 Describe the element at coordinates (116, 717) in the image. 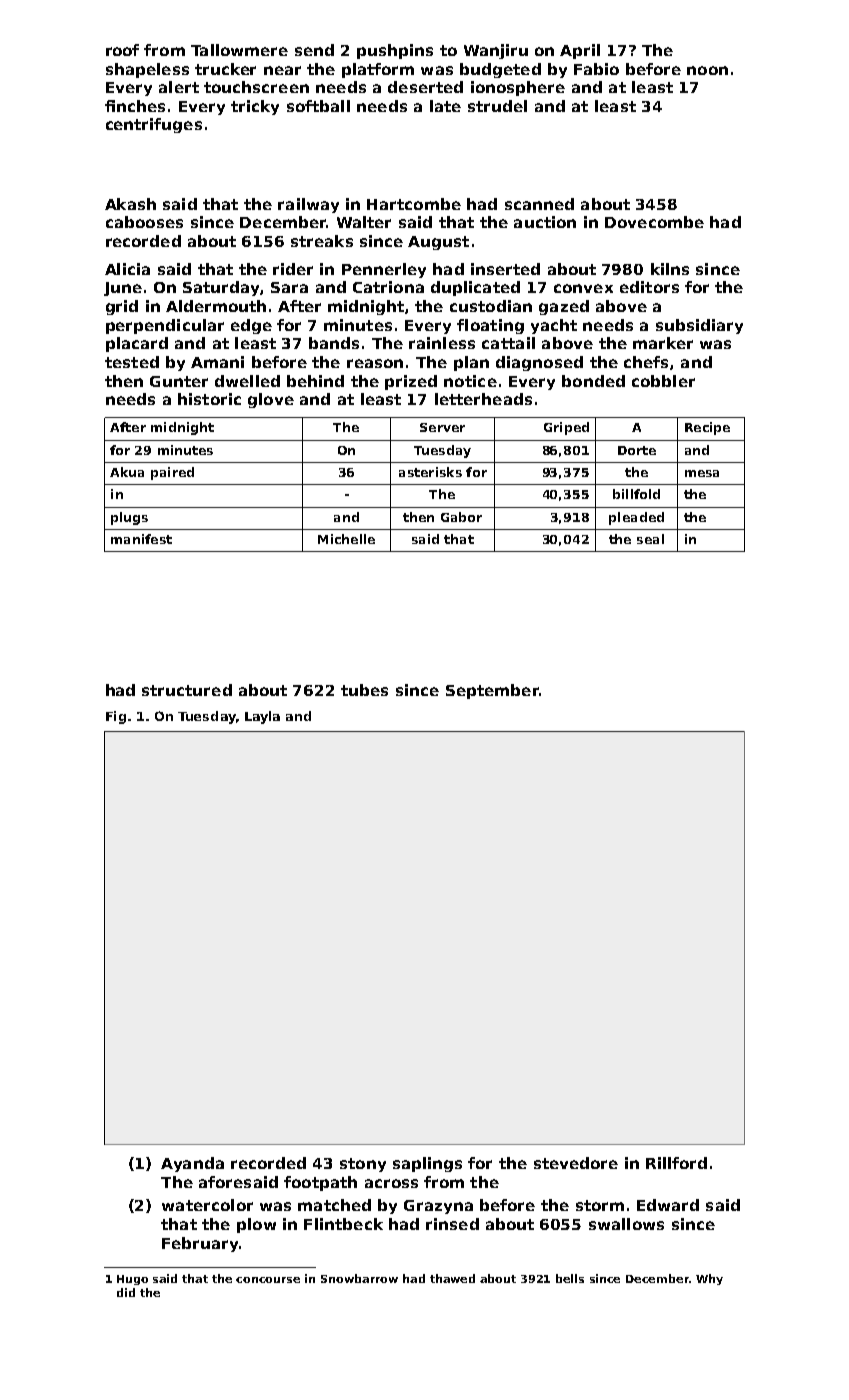

I see `Fig` at that location.
